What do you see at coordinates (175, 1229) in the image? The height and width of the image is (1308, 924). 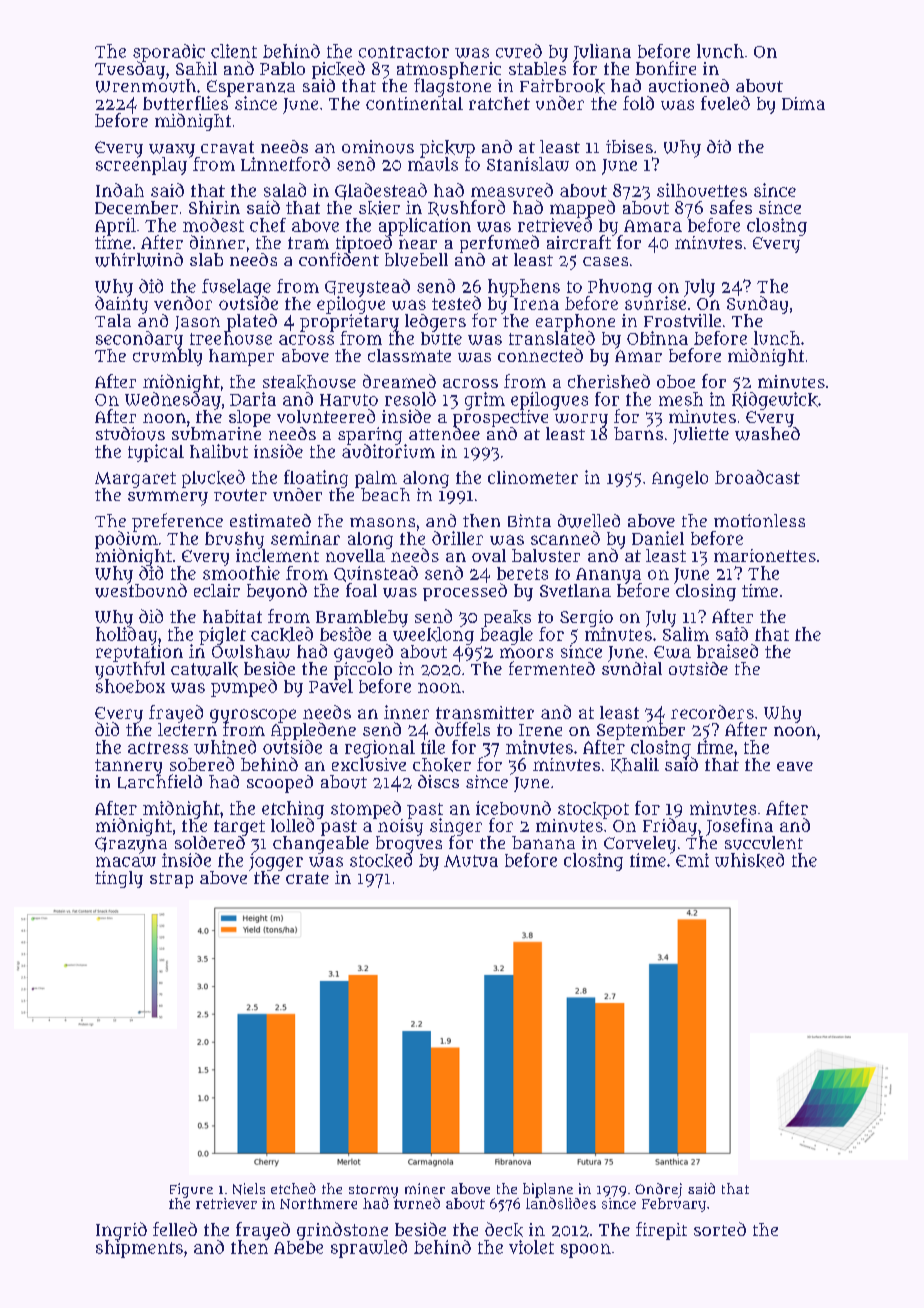 I see `felled` at bounding box center [175, 1229].
